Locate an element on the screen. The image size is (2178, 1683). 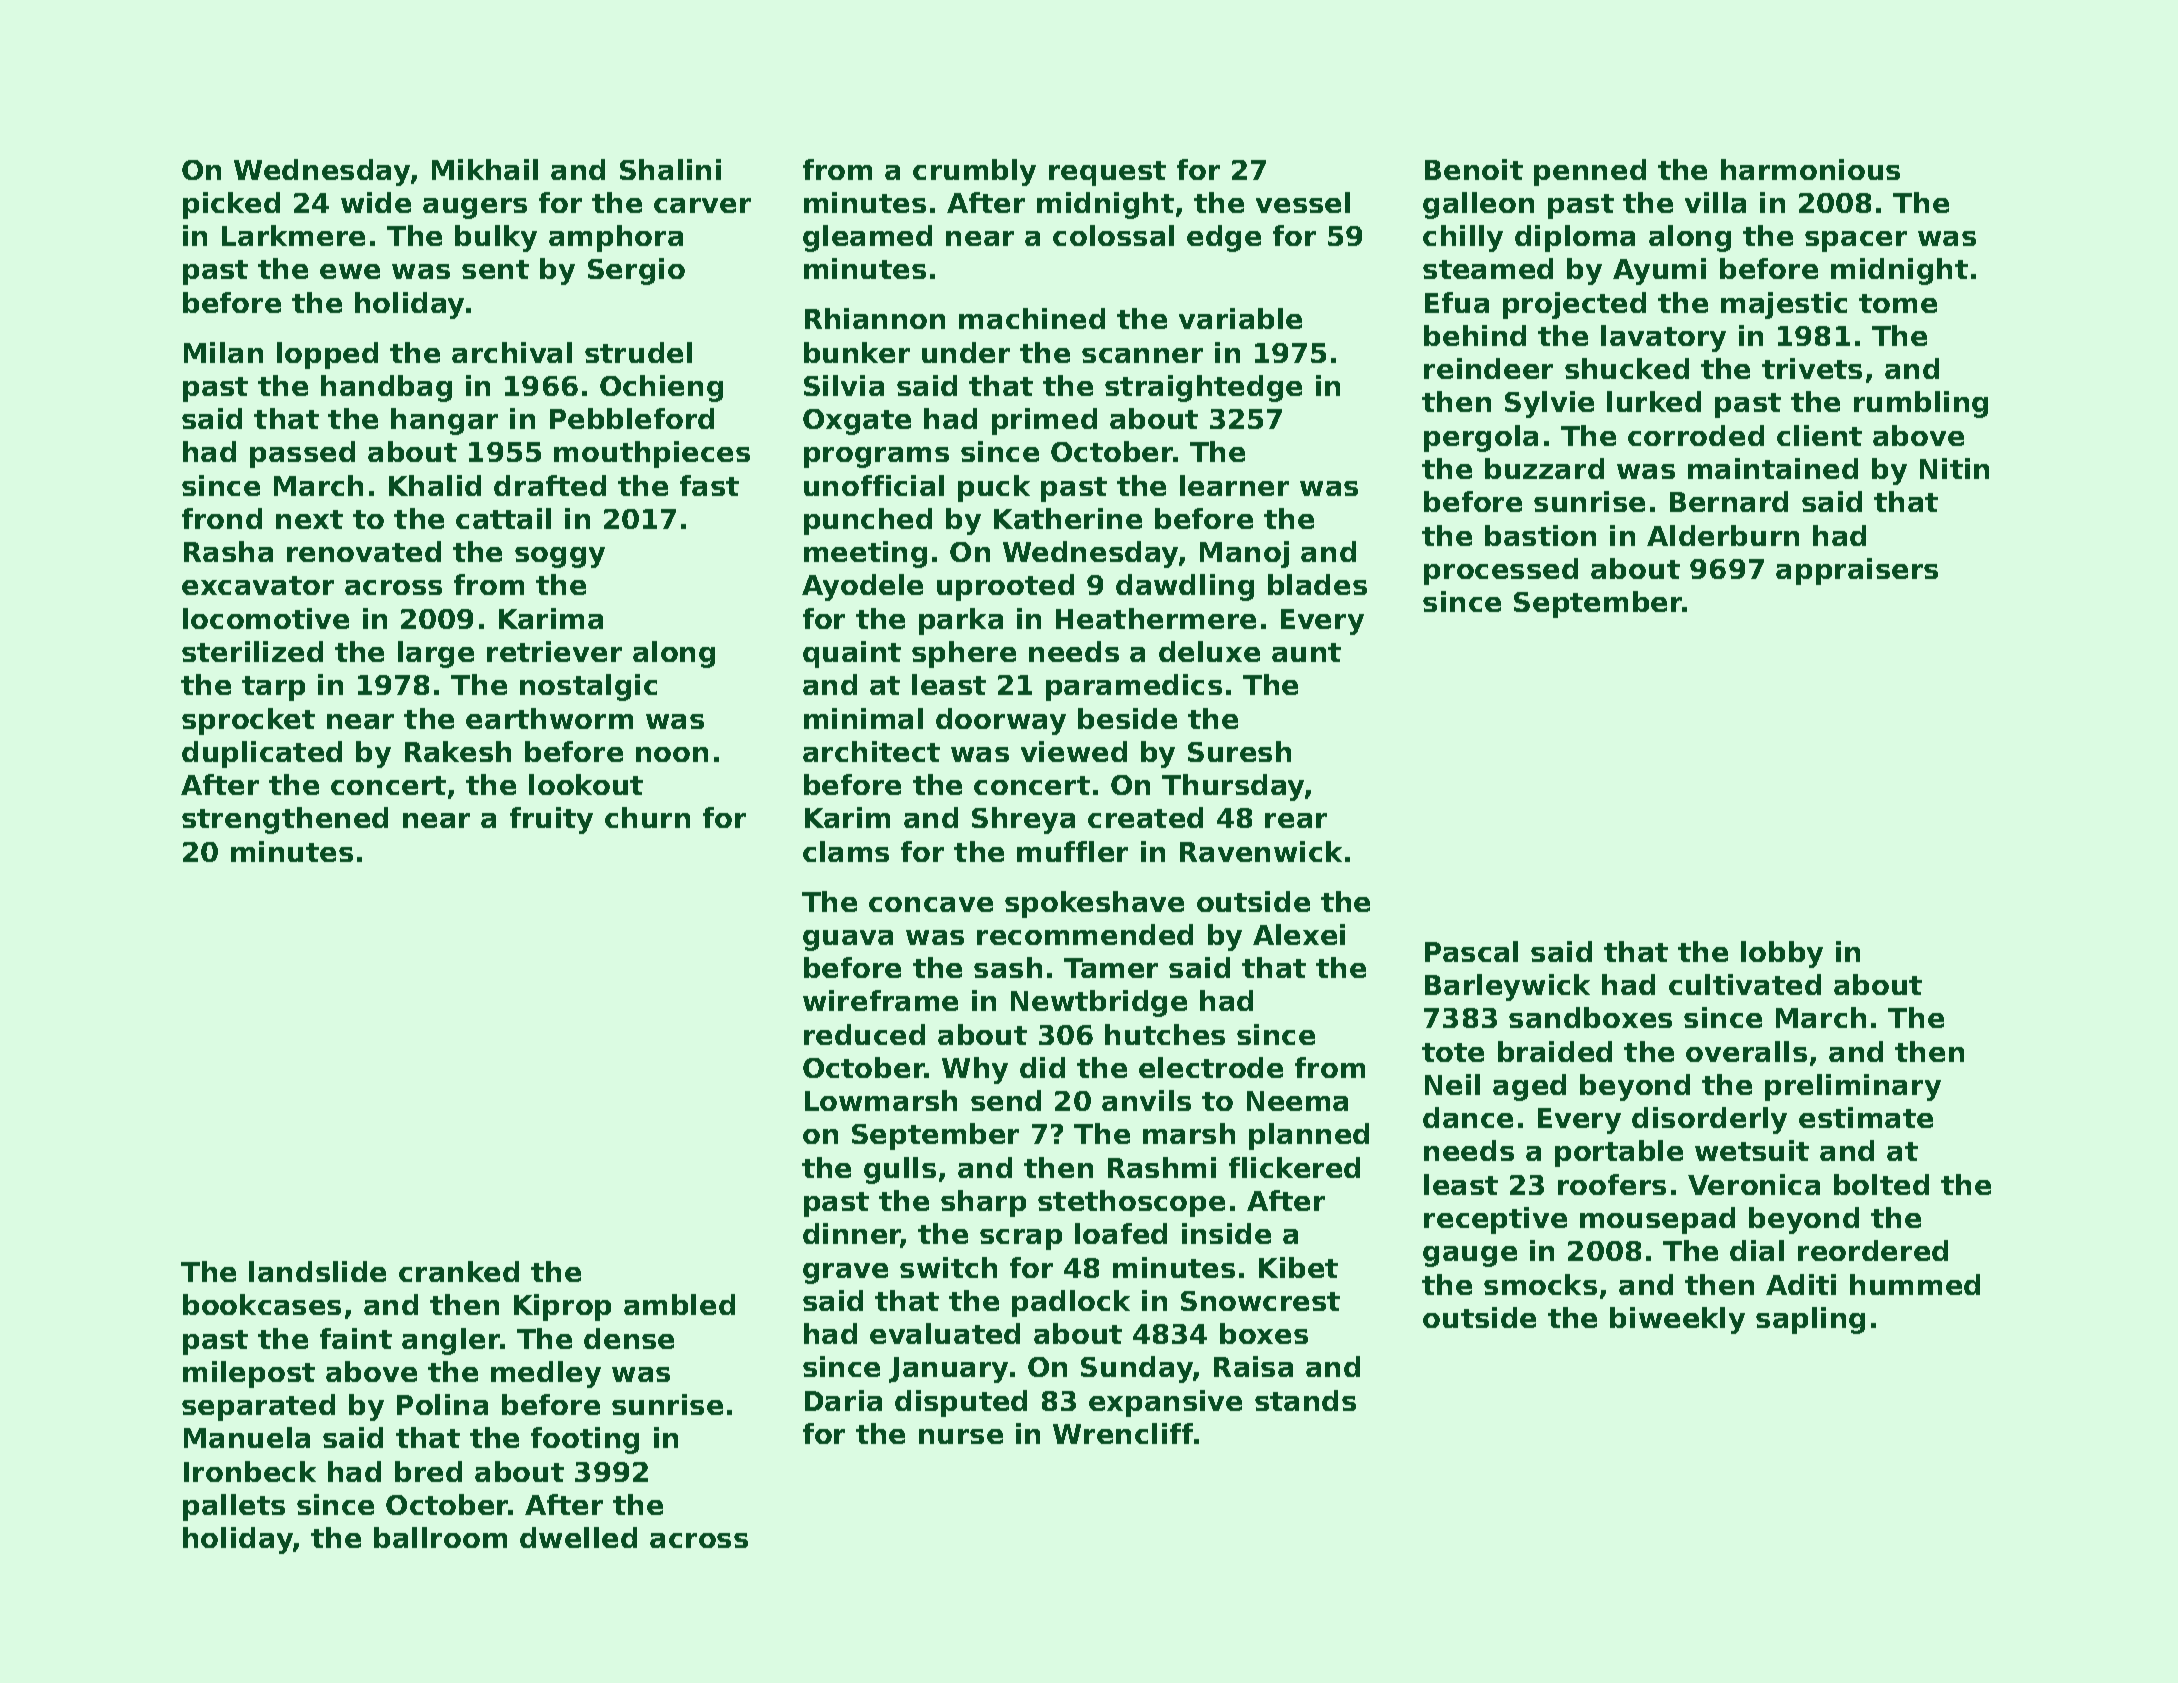
Sergio is located at coordinates (636, 271).
